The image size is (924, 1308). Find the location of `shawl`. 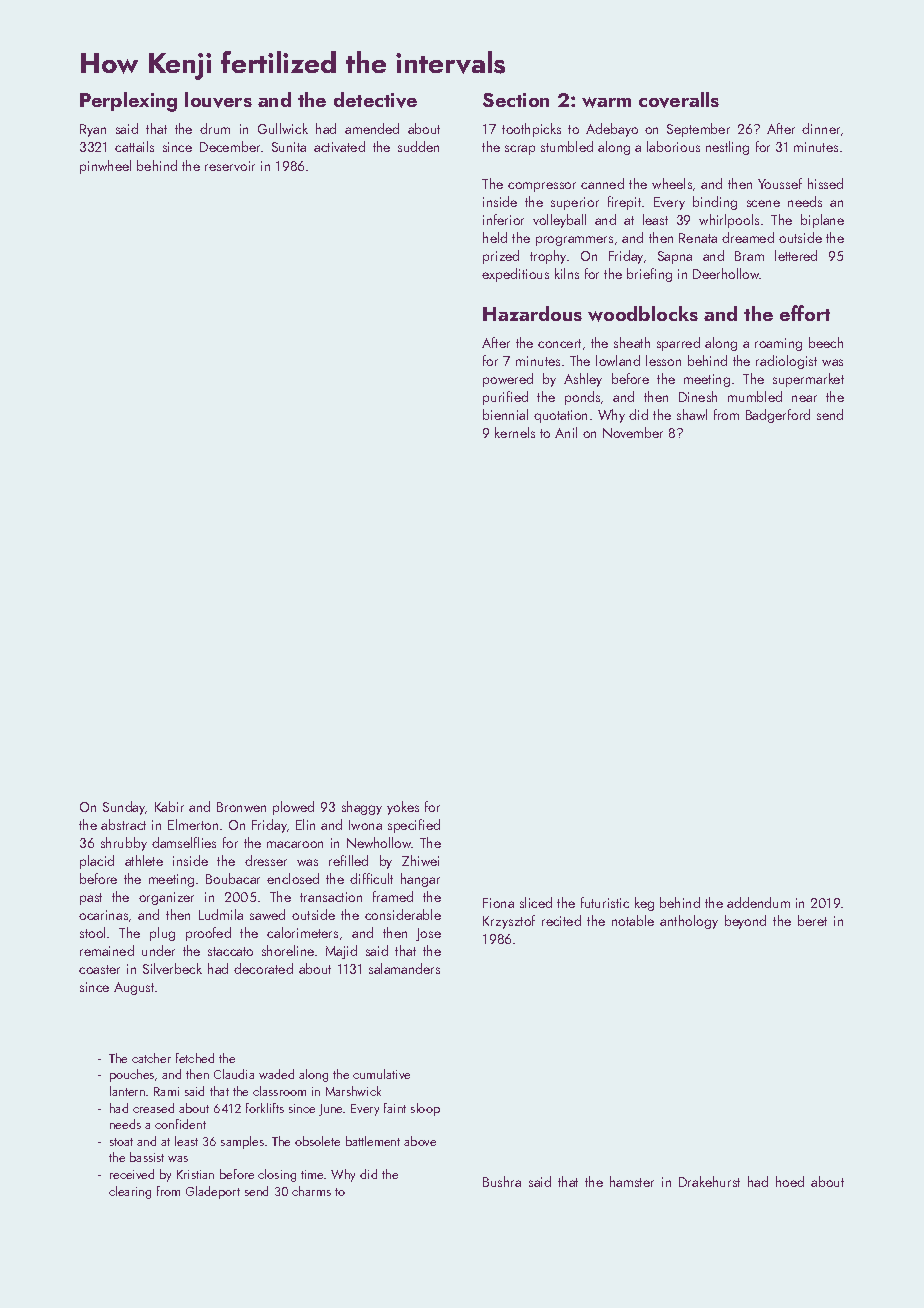

shawl is located at coordinates (692, 414).
